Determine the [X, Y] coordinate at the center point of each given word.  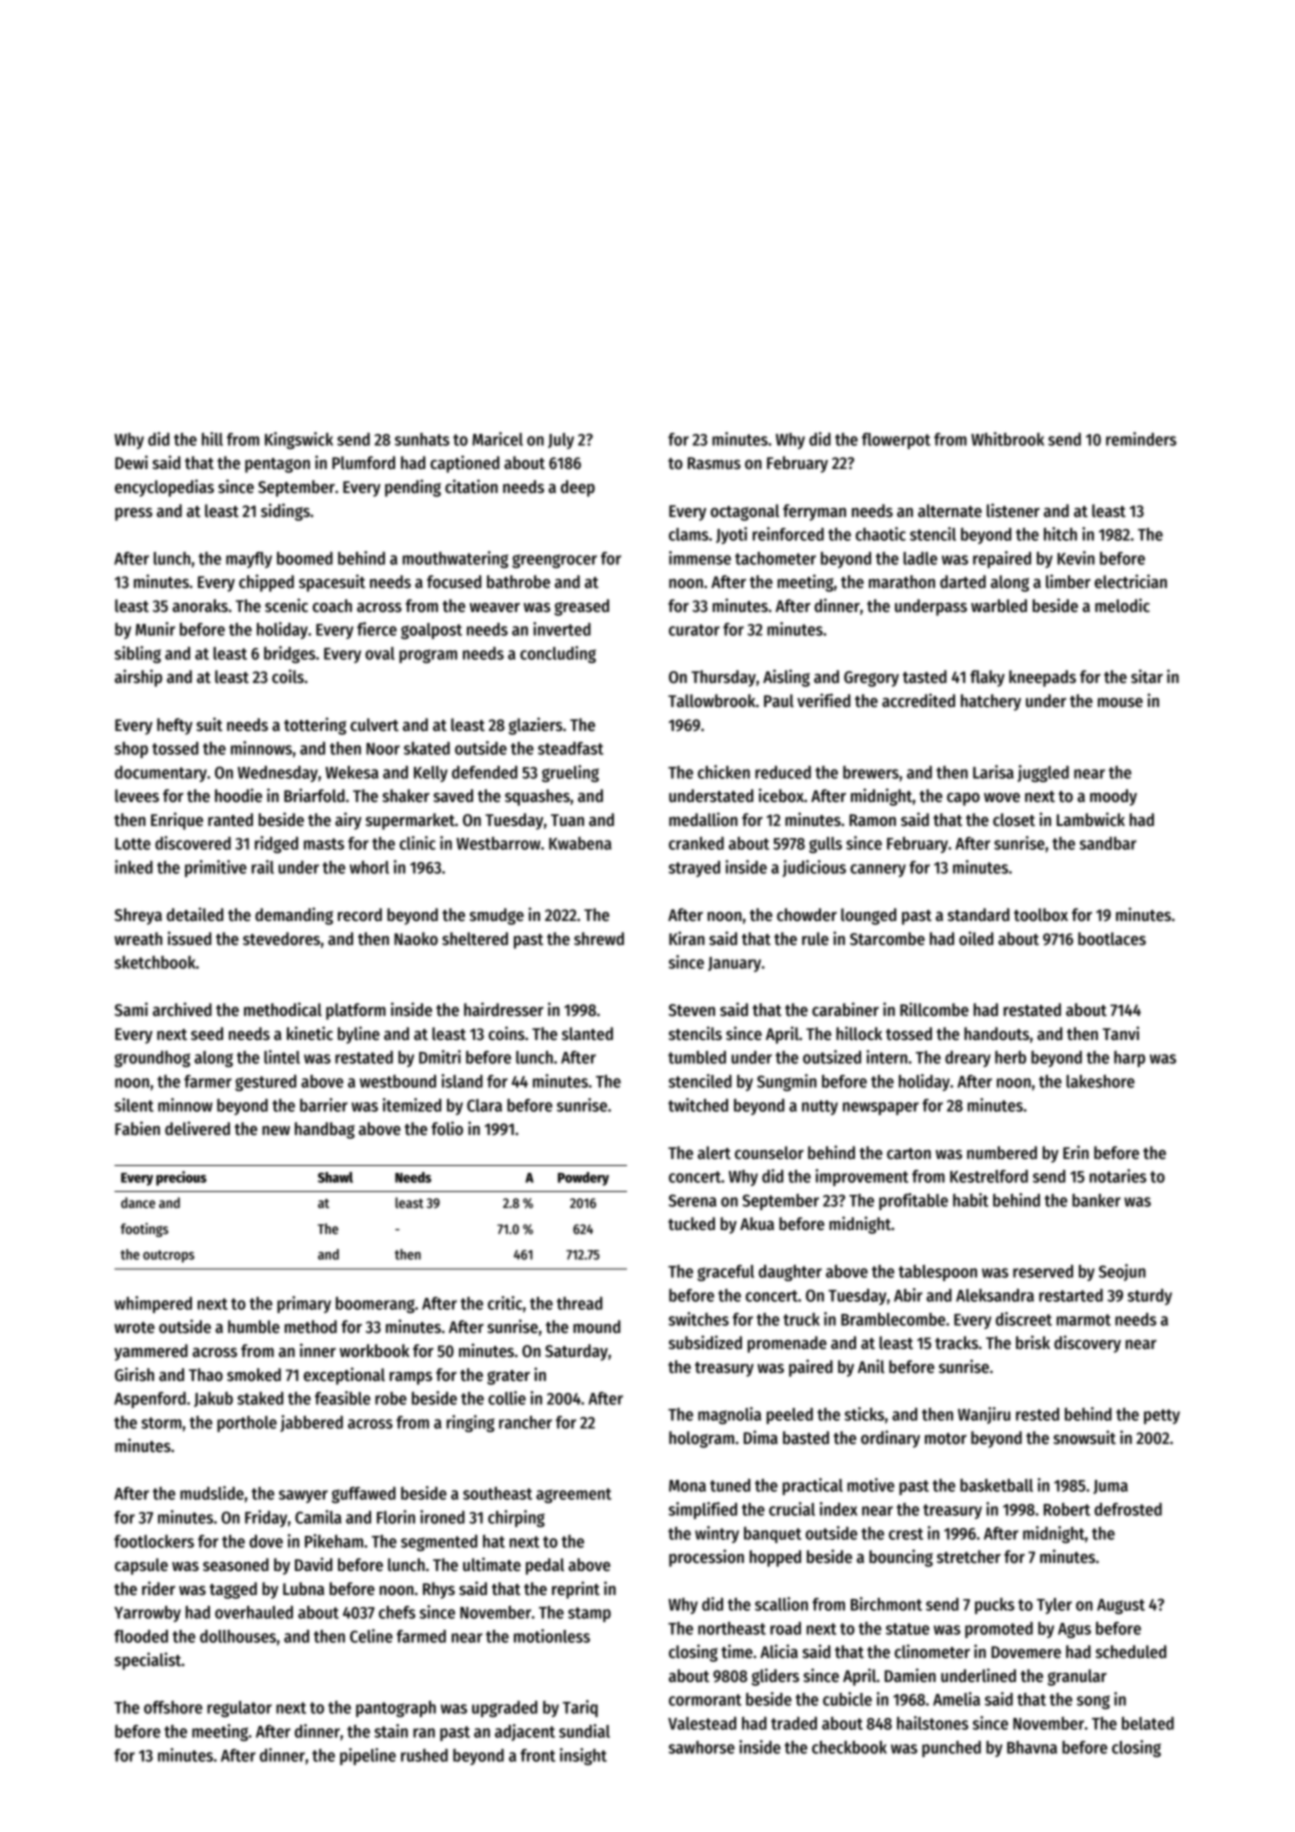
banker [1096, 1200]
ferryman [814, 512]
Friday [266, 1518]
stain [391, 1731]
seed [207, 1034]
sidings [285, 512]
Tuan [567, 820]
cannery [878, 870]
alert [714, 1153]
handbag [325, 1130]
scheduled [1131, 1652]
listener [1013, 510]
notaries [1118, 1176]
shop [131, 750]
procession [706, 1558]
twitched [698, 1105]
